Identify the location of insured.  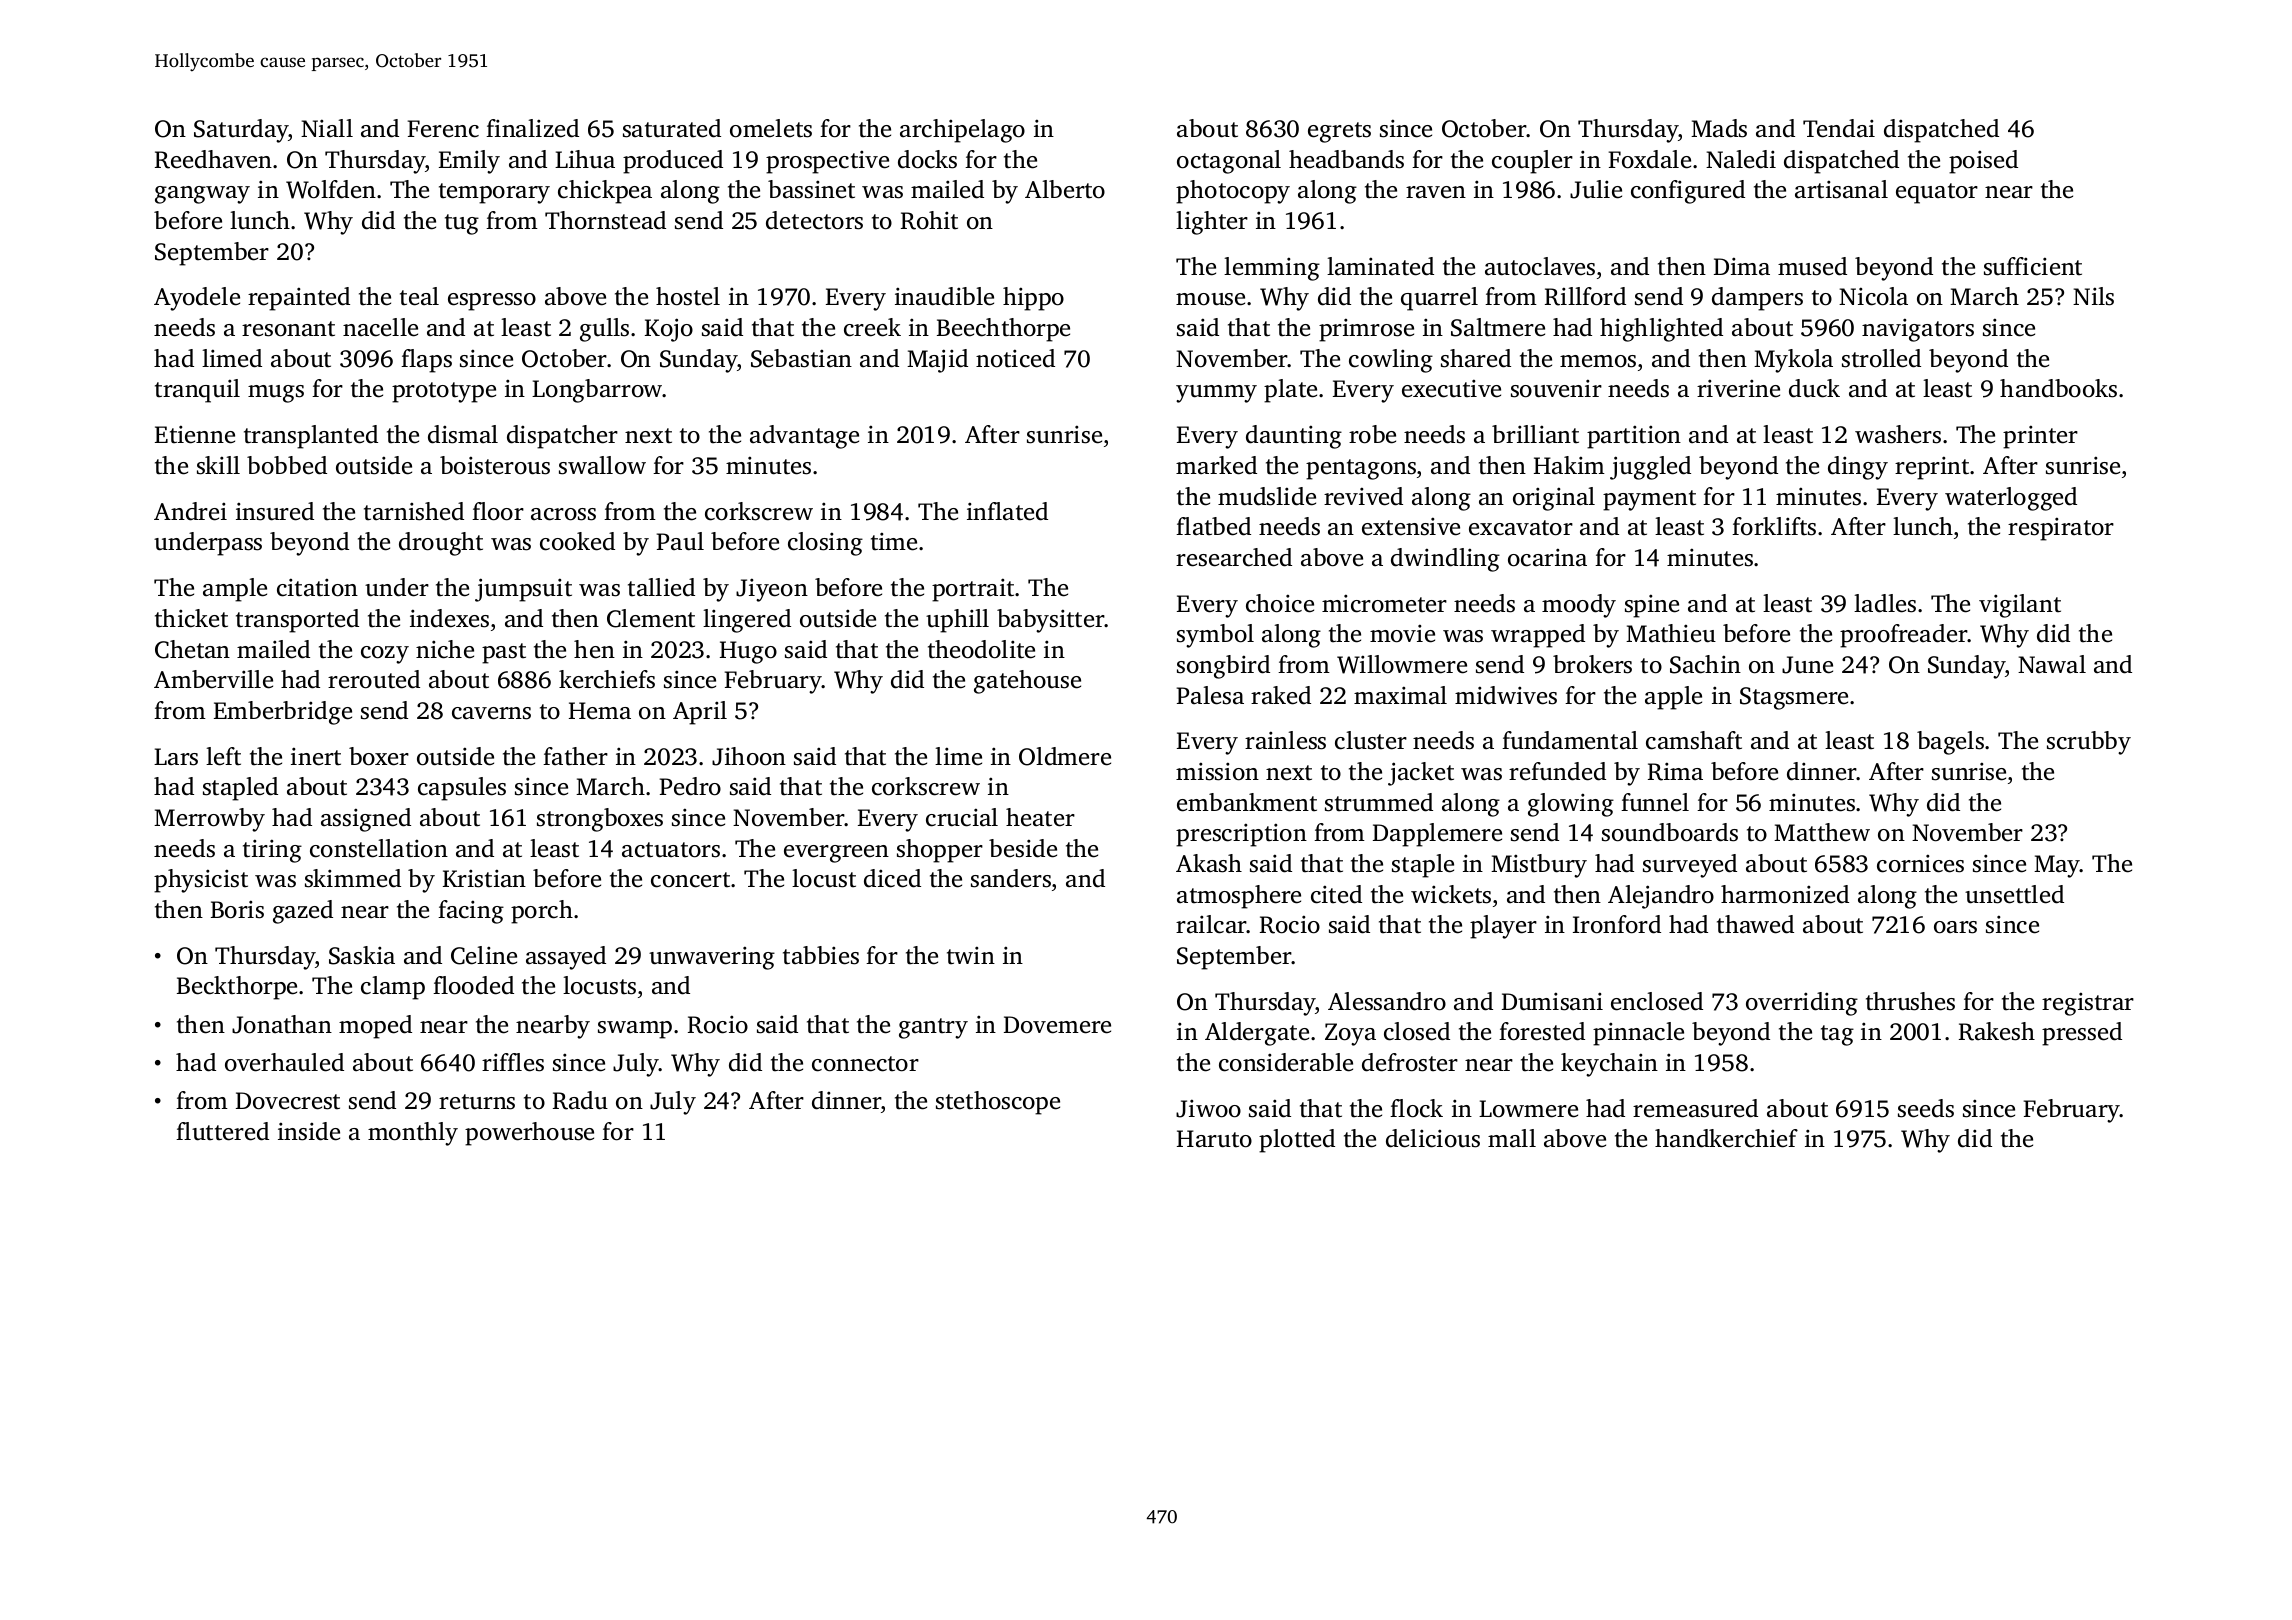
(275, 511).
